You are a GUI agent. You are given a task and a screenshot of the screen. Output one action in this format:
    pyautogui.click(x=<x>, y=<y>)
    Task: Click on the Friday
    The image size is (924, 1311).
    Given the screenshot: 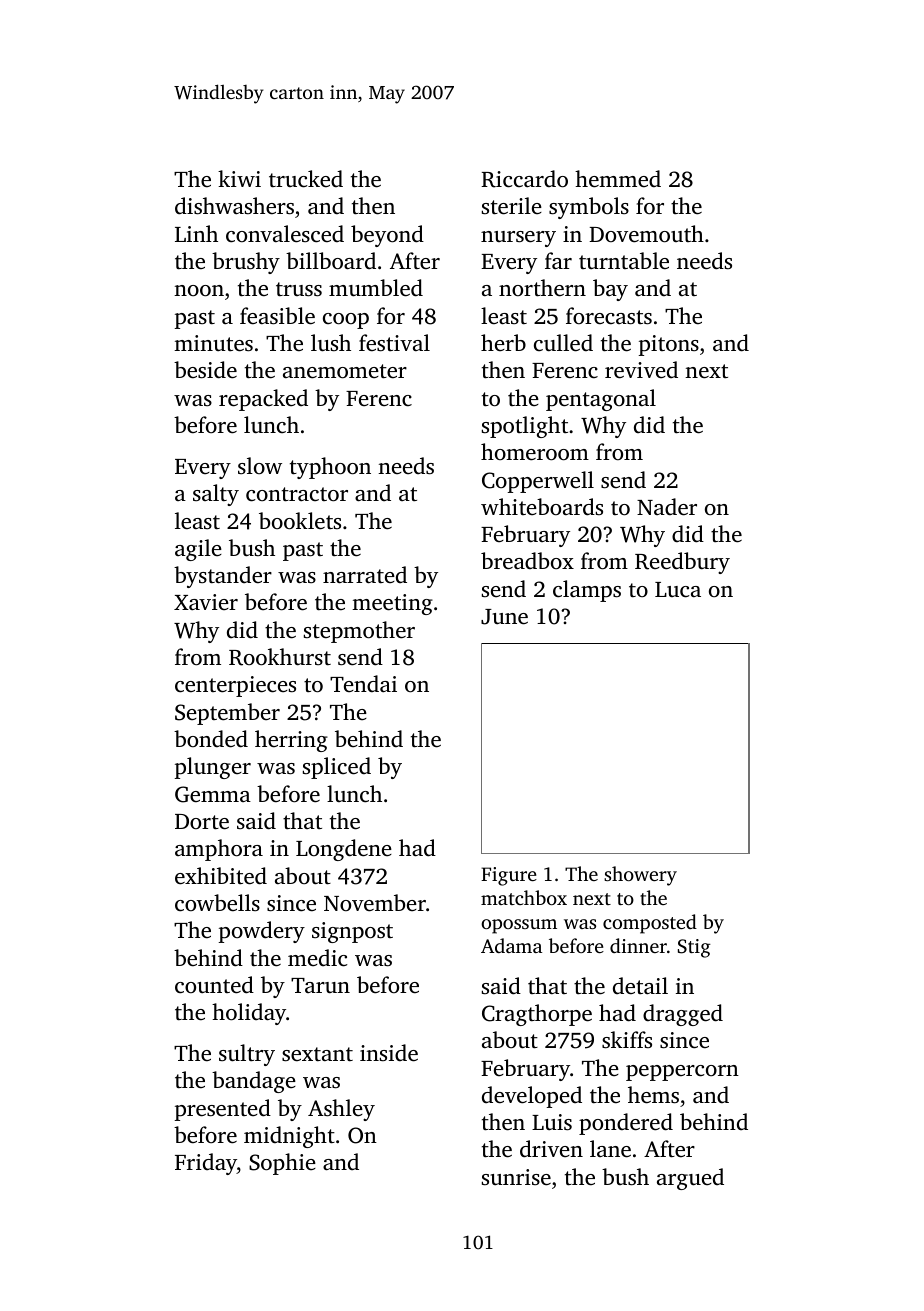 What is the action you would take?
    pyautogui.click(x=206, y=1164)
